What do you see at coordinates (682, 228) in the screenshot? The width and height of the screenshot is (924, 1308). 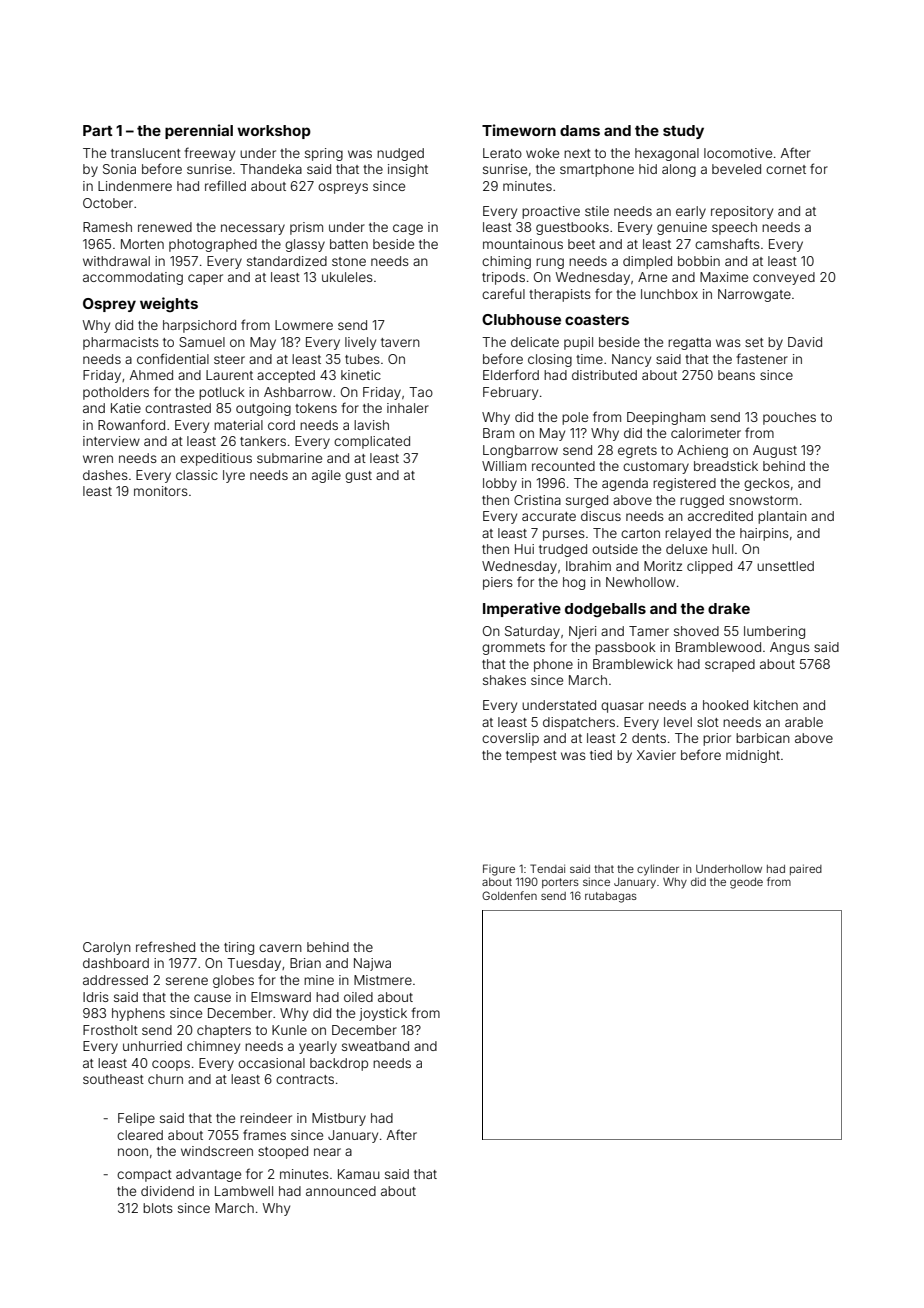 I see `genuine` at bounding box center [682, 228].
